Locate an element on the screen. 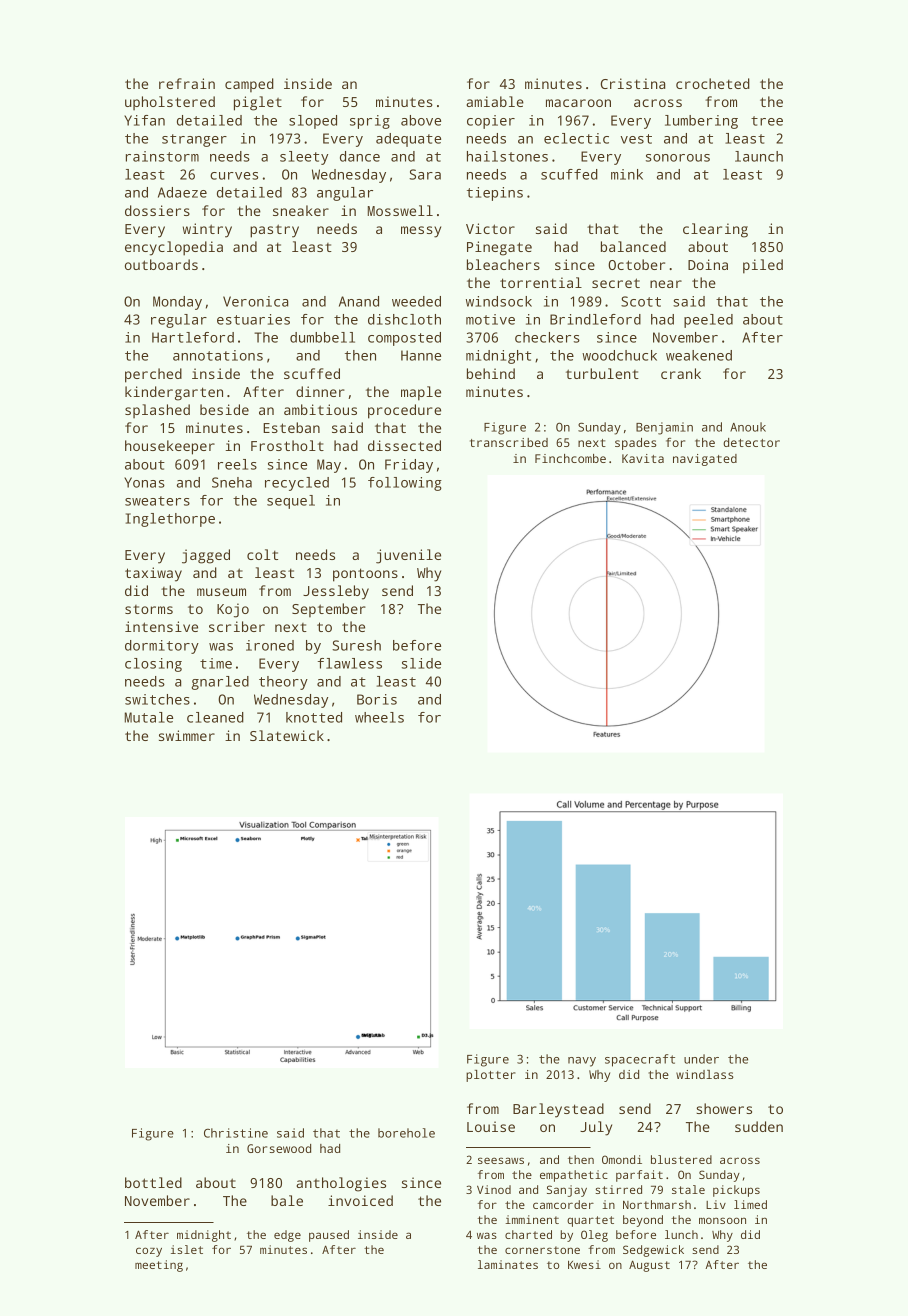 The width and height of the screenshot is (908, 1316). navy is located at coordinates (582, 1062).
